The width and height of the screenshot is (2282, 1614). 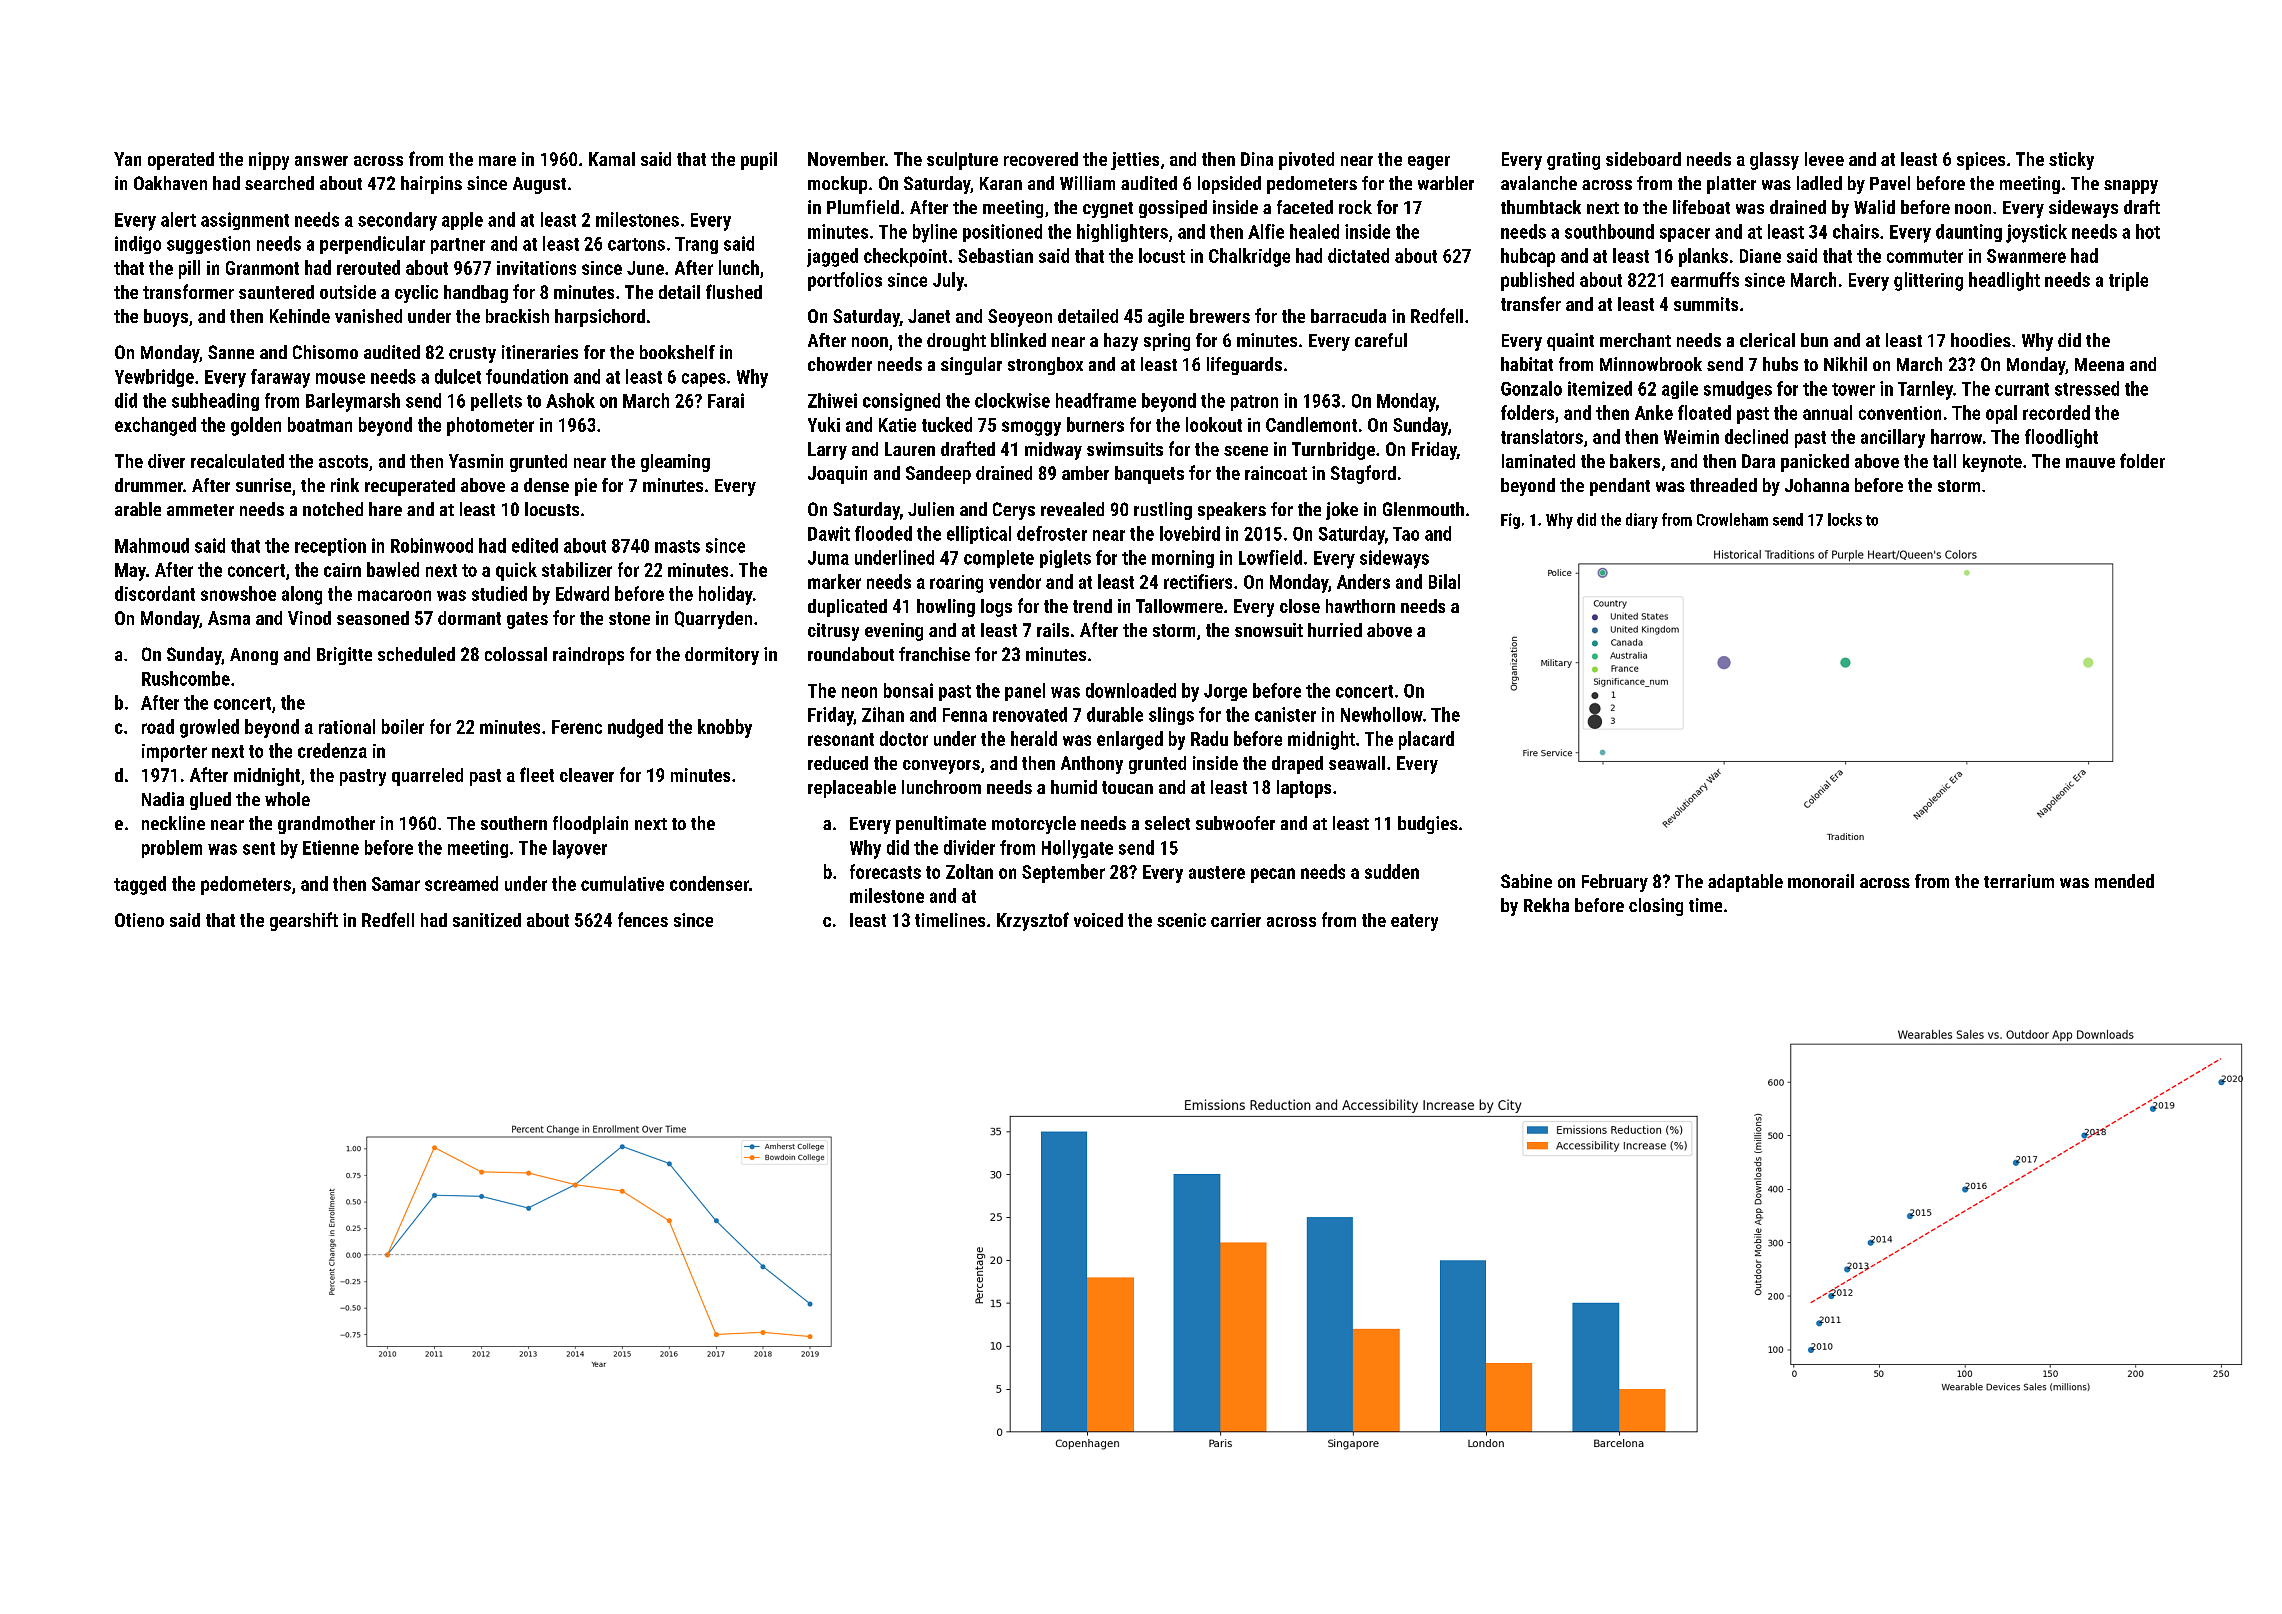 I want to click on snappy, so click(x=2131, y=187).
